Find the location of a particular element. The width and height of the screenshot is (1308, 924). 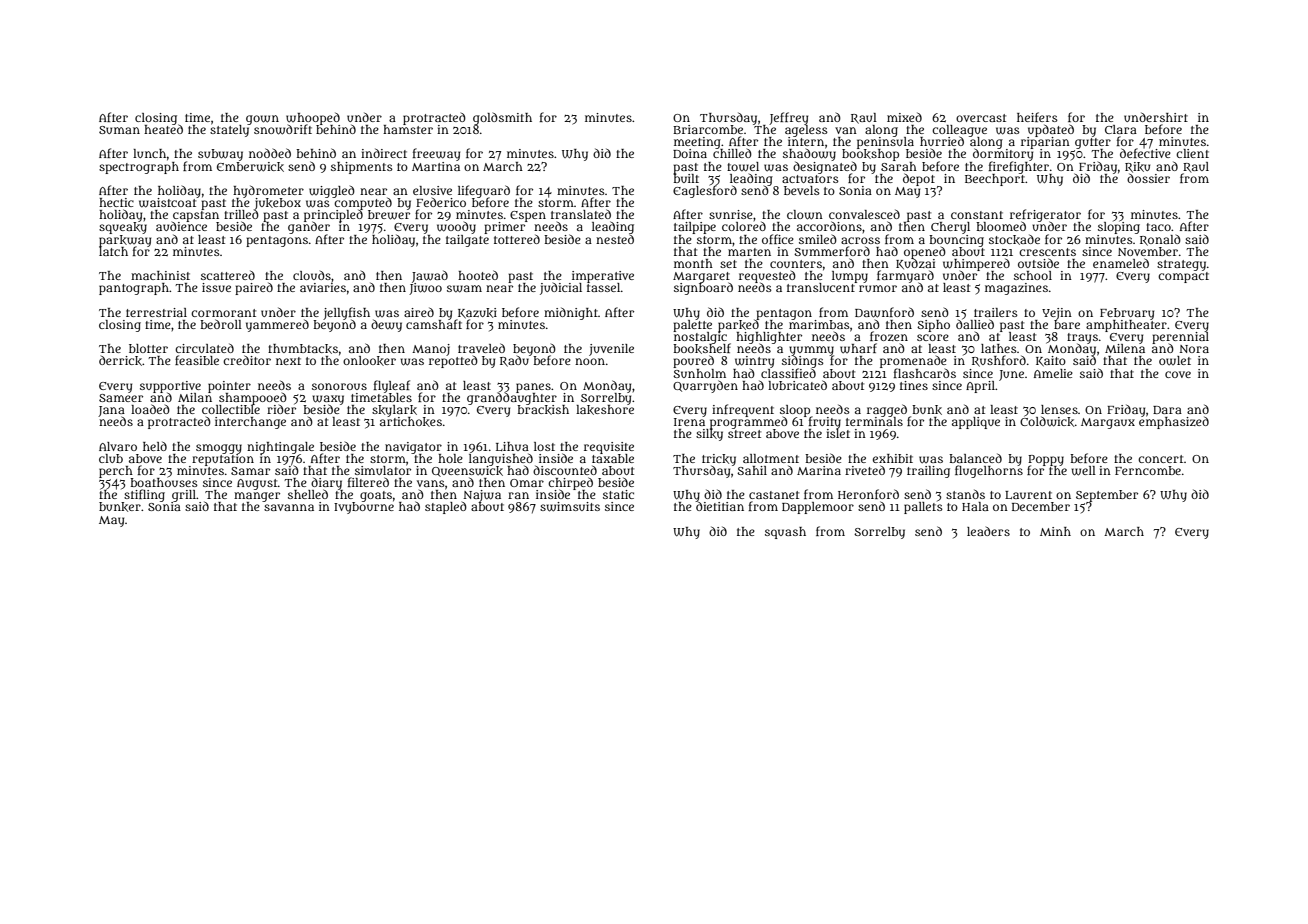

ragged is located at coordinates (887, 410).
